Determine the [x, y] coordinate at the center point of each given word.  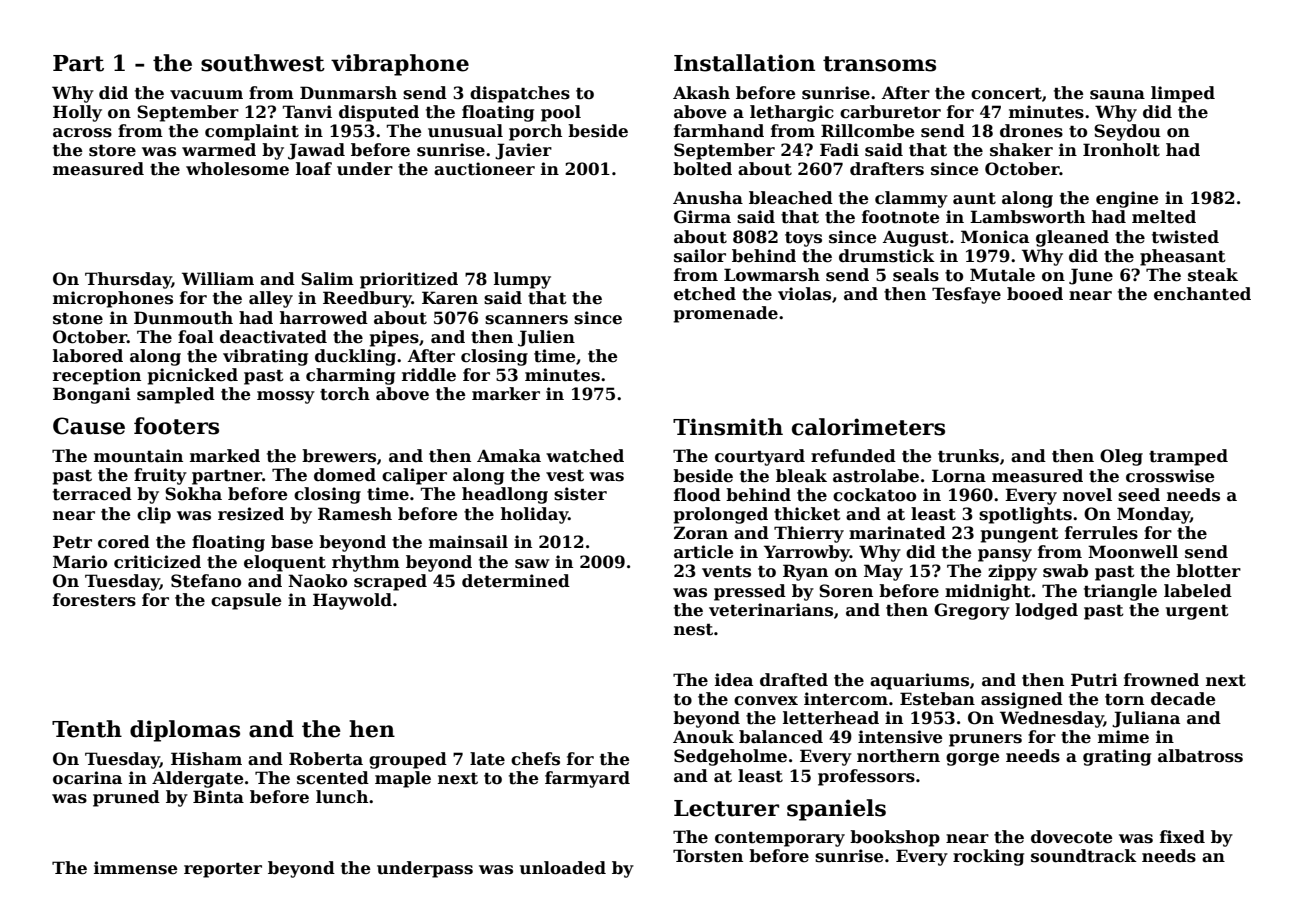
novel [1087, 495]
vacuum [206, 95]
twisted [1185, 237]
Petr [72, 542]
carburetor [890, 112]
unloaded [563, 868]
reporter [223, 870]
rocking [988, 857]
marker [506, 394]
